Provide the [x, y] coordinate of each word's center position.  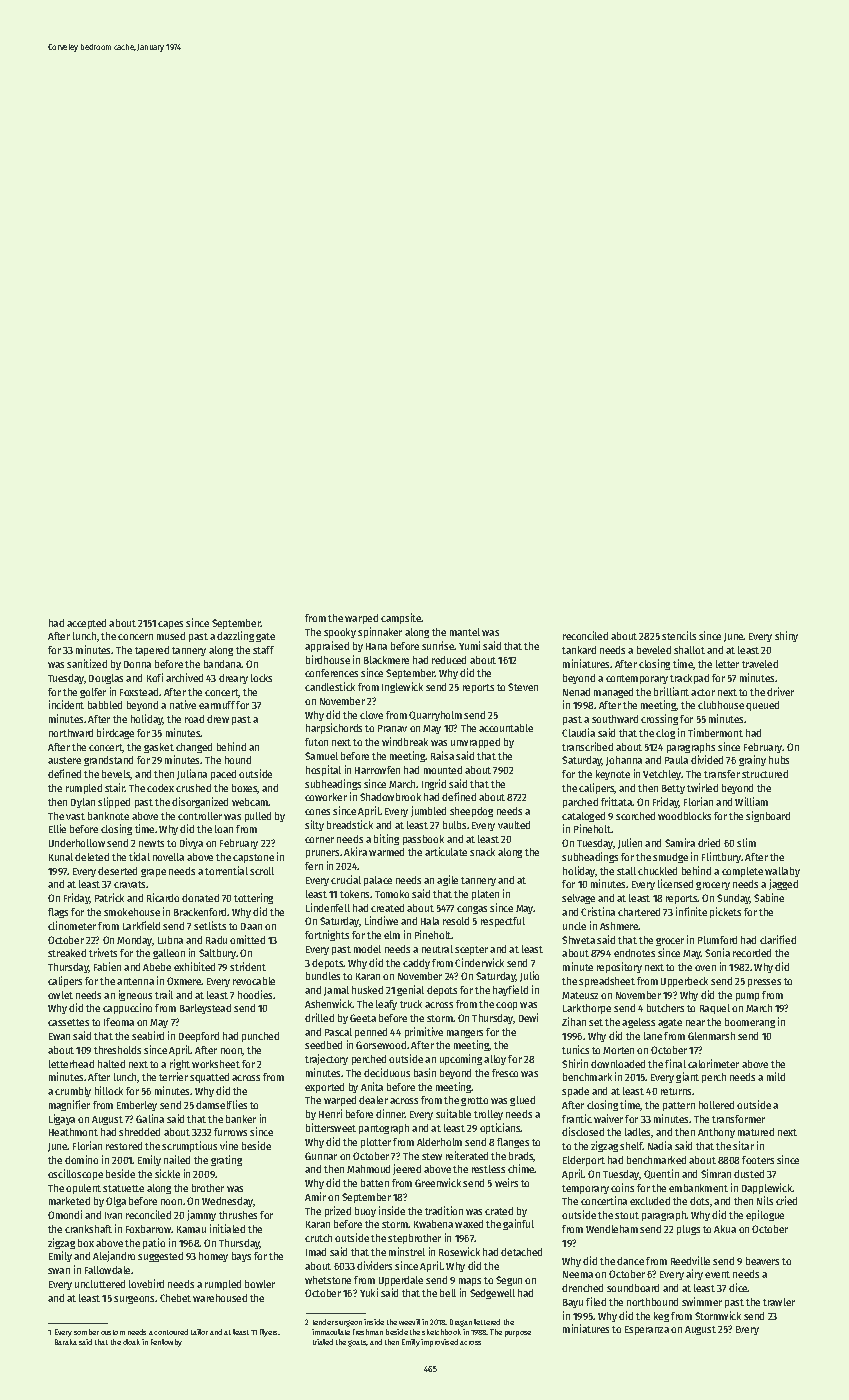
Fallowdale [107, 1270]
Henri [330, 1113]
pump [747, 997]
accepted [86, 624]
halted [111, 1064]
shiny [786, 636]
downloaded [618, 1064]
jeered [407, 1169]
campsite [401, 618]
